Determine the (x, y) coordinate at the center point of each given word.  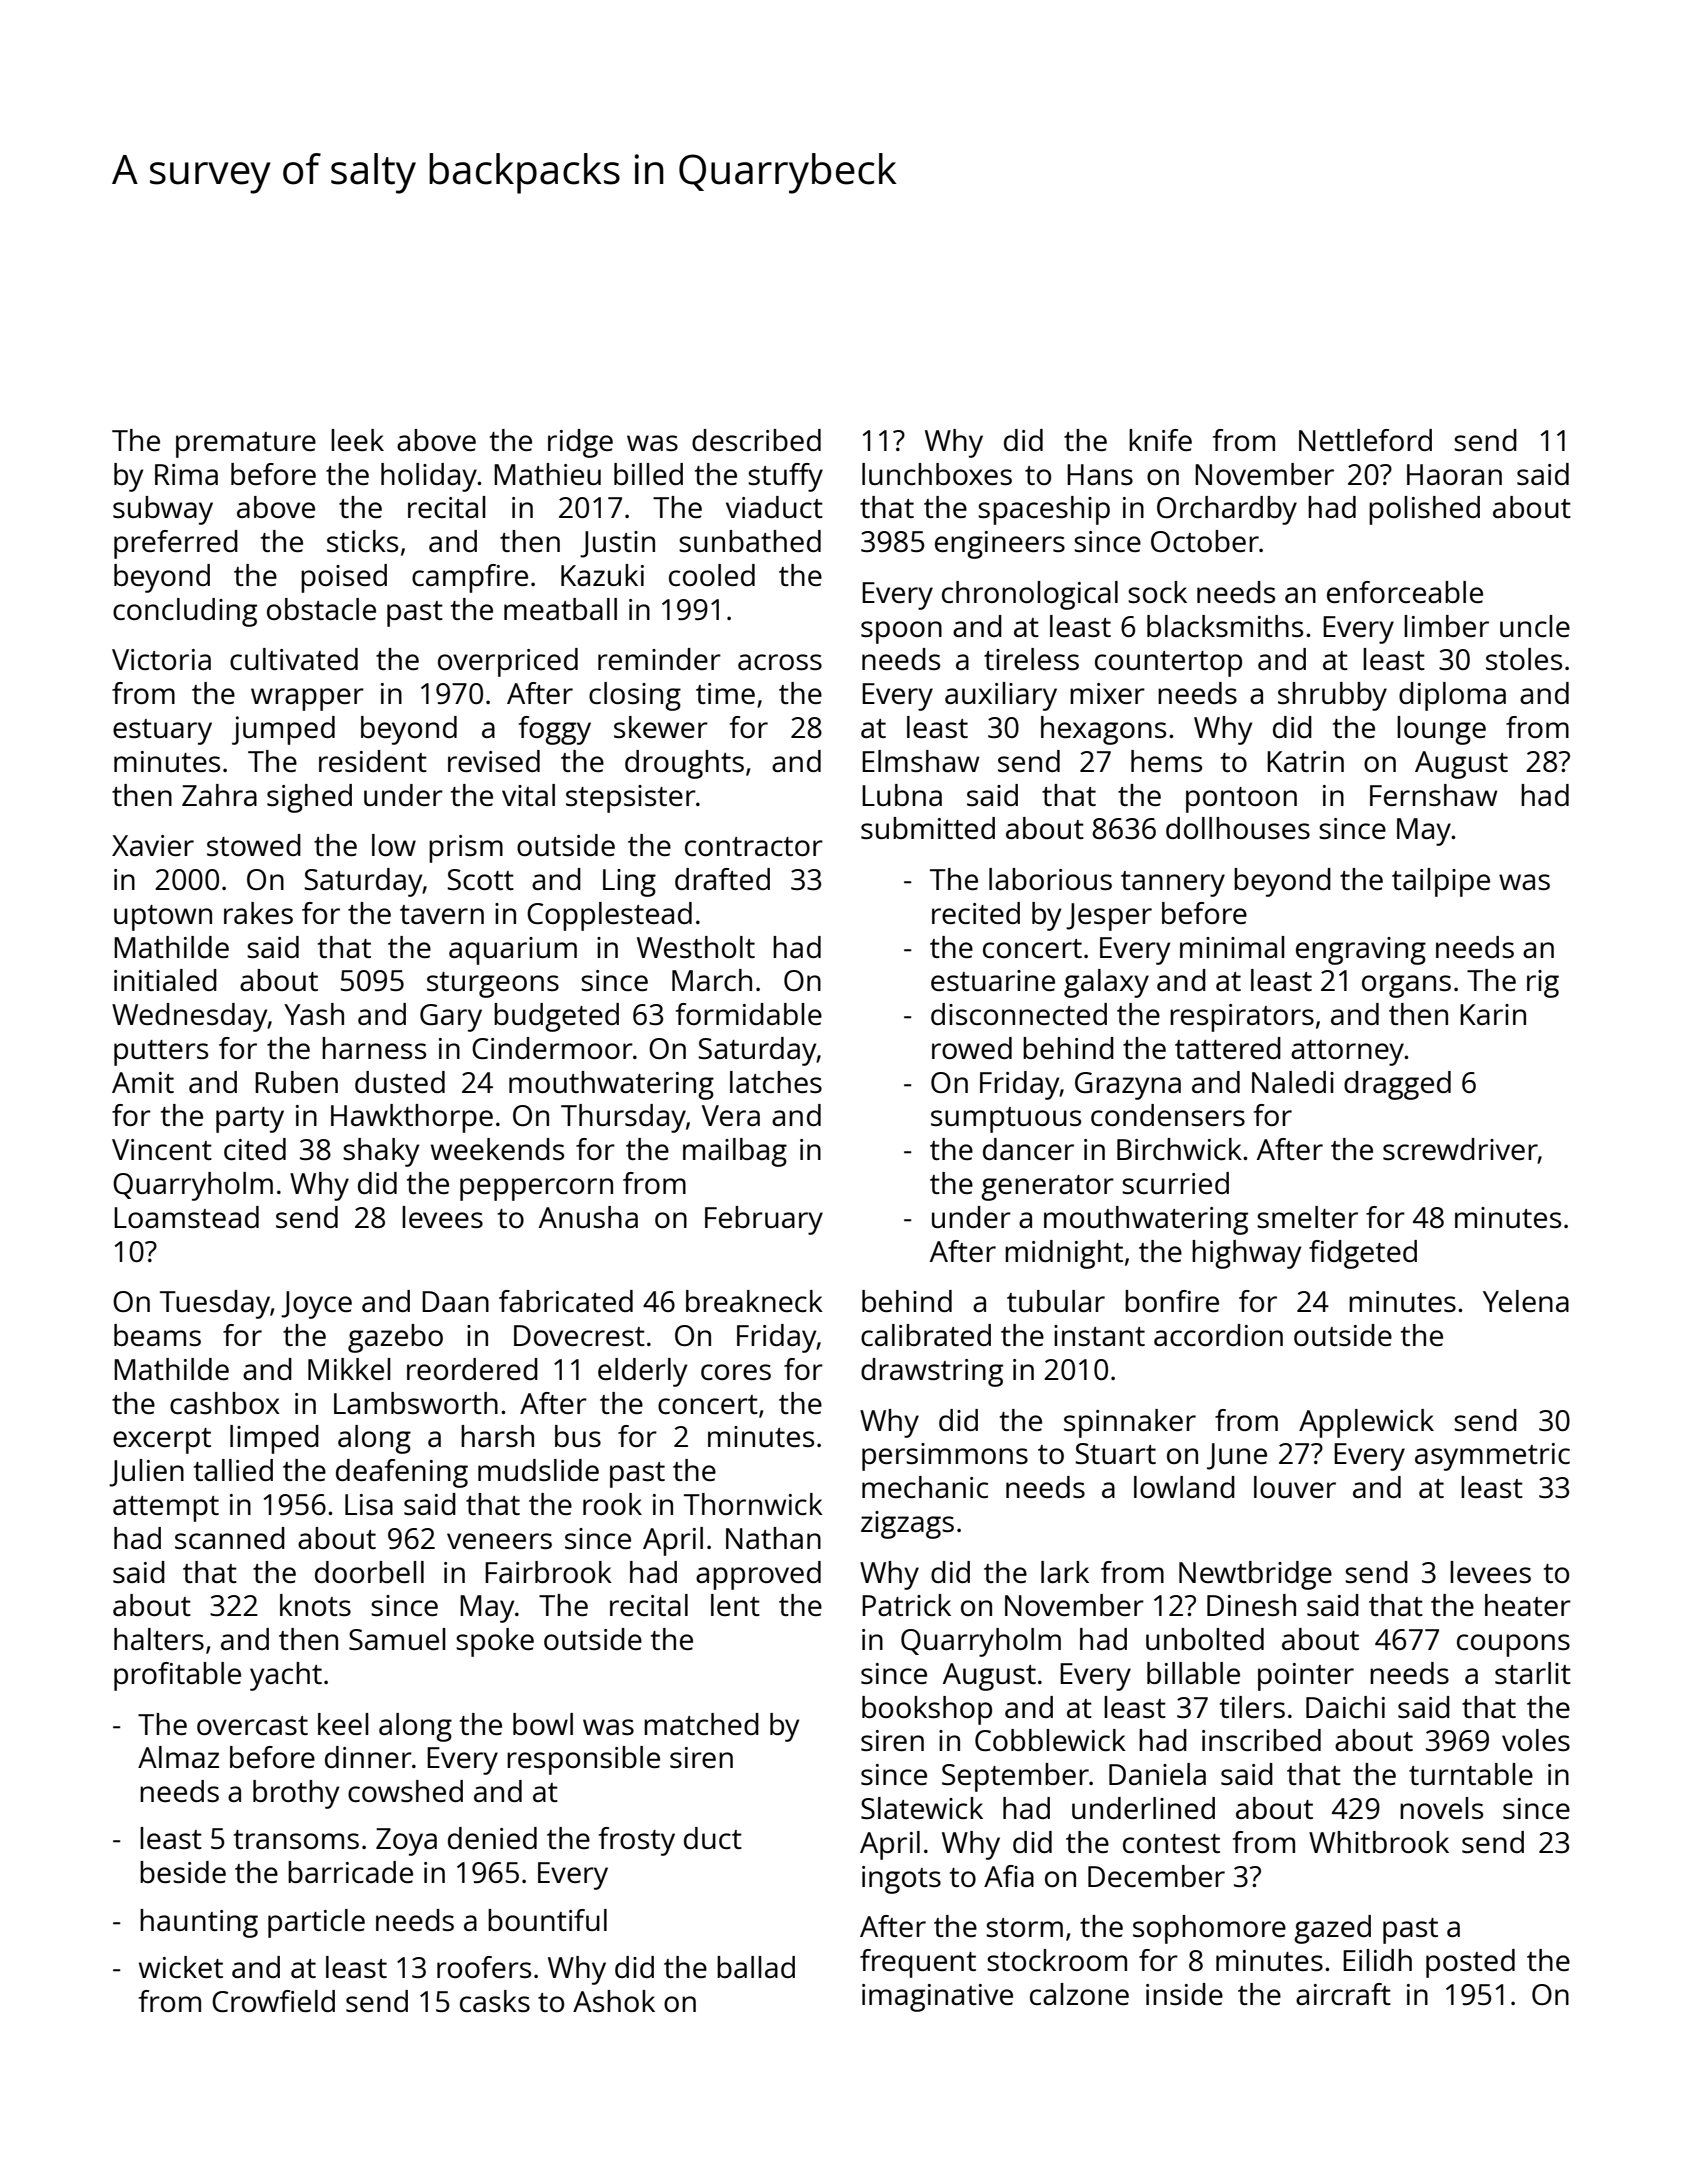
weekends (497, 1149)
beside (183, 1872)
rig (1543, 984)
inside (1184, 1994)
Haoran (1454, 474)
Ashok (614, 2001)
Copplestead (609, 916)
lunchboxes (937, 474)
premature (246, 445)
